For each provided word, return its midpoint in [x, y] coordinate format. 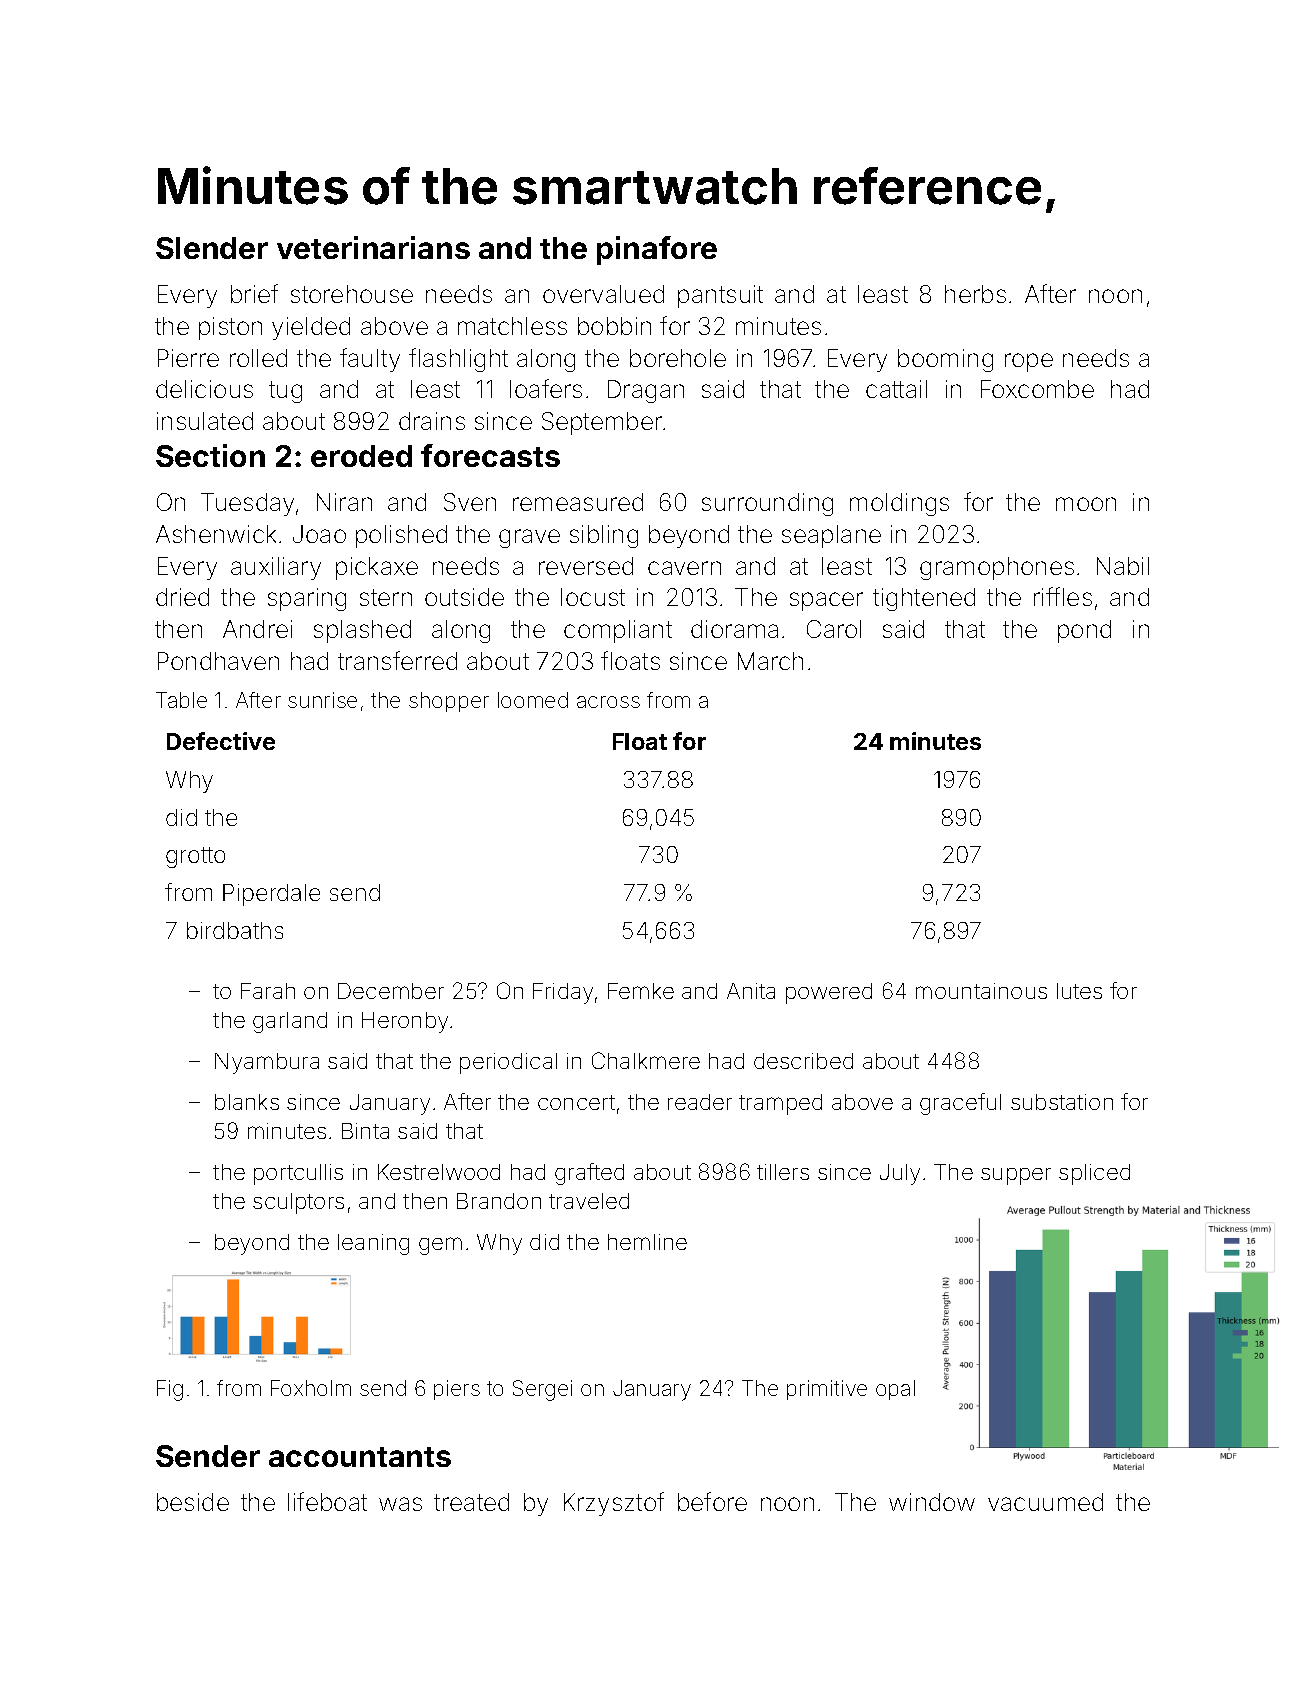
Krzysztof [614, 1504]
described [803, 1061]
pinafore [657, 250]
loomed [533, 700]
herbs [975, 294]
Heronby [405, 1022]
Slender [212, 248]
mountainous [981, 991]
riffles [1063, 596]
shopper [449, 702]
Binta [365, 1131]
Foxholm [311, 1388]
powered [829, 993]
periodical [508, 1063]
